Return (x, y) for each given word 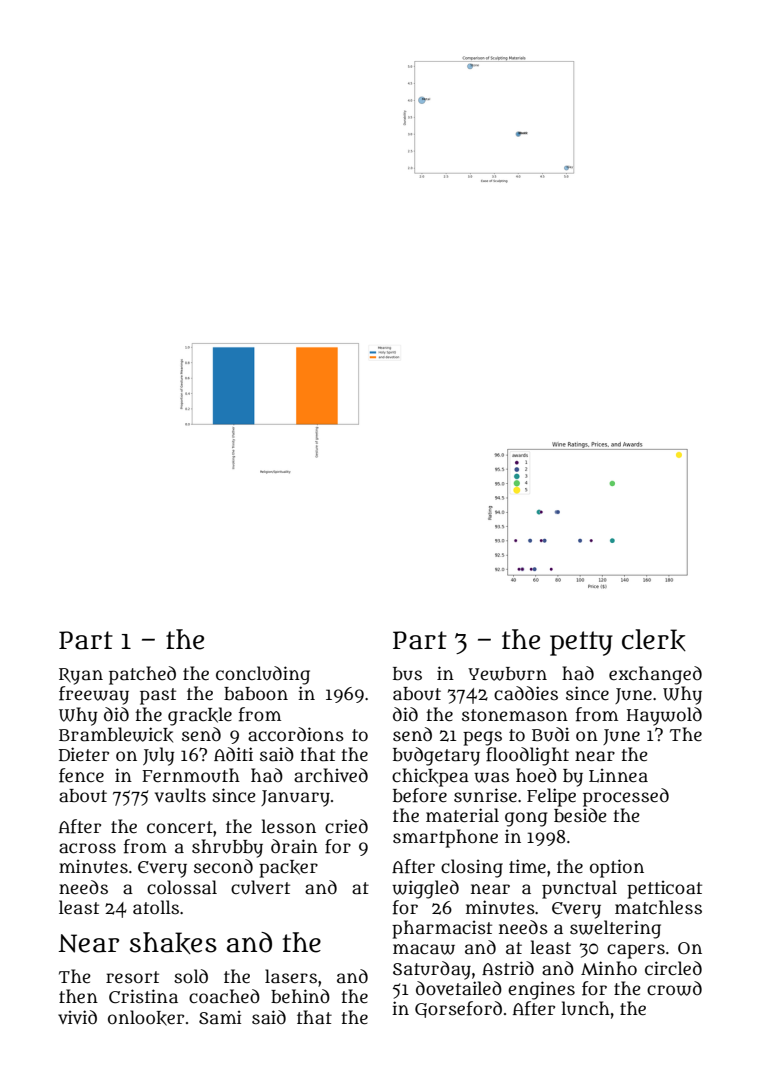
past (158, 696)
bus (407, 674)
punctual (579, 889)
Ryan (81, 676)
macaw (424, 949)
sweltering (615, 929)
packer (288, 869)
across (87, 848)
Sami (220, 1018)
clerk (654, 640)
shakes (173, 943)
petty (581, 643)
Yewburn (507, 674)
